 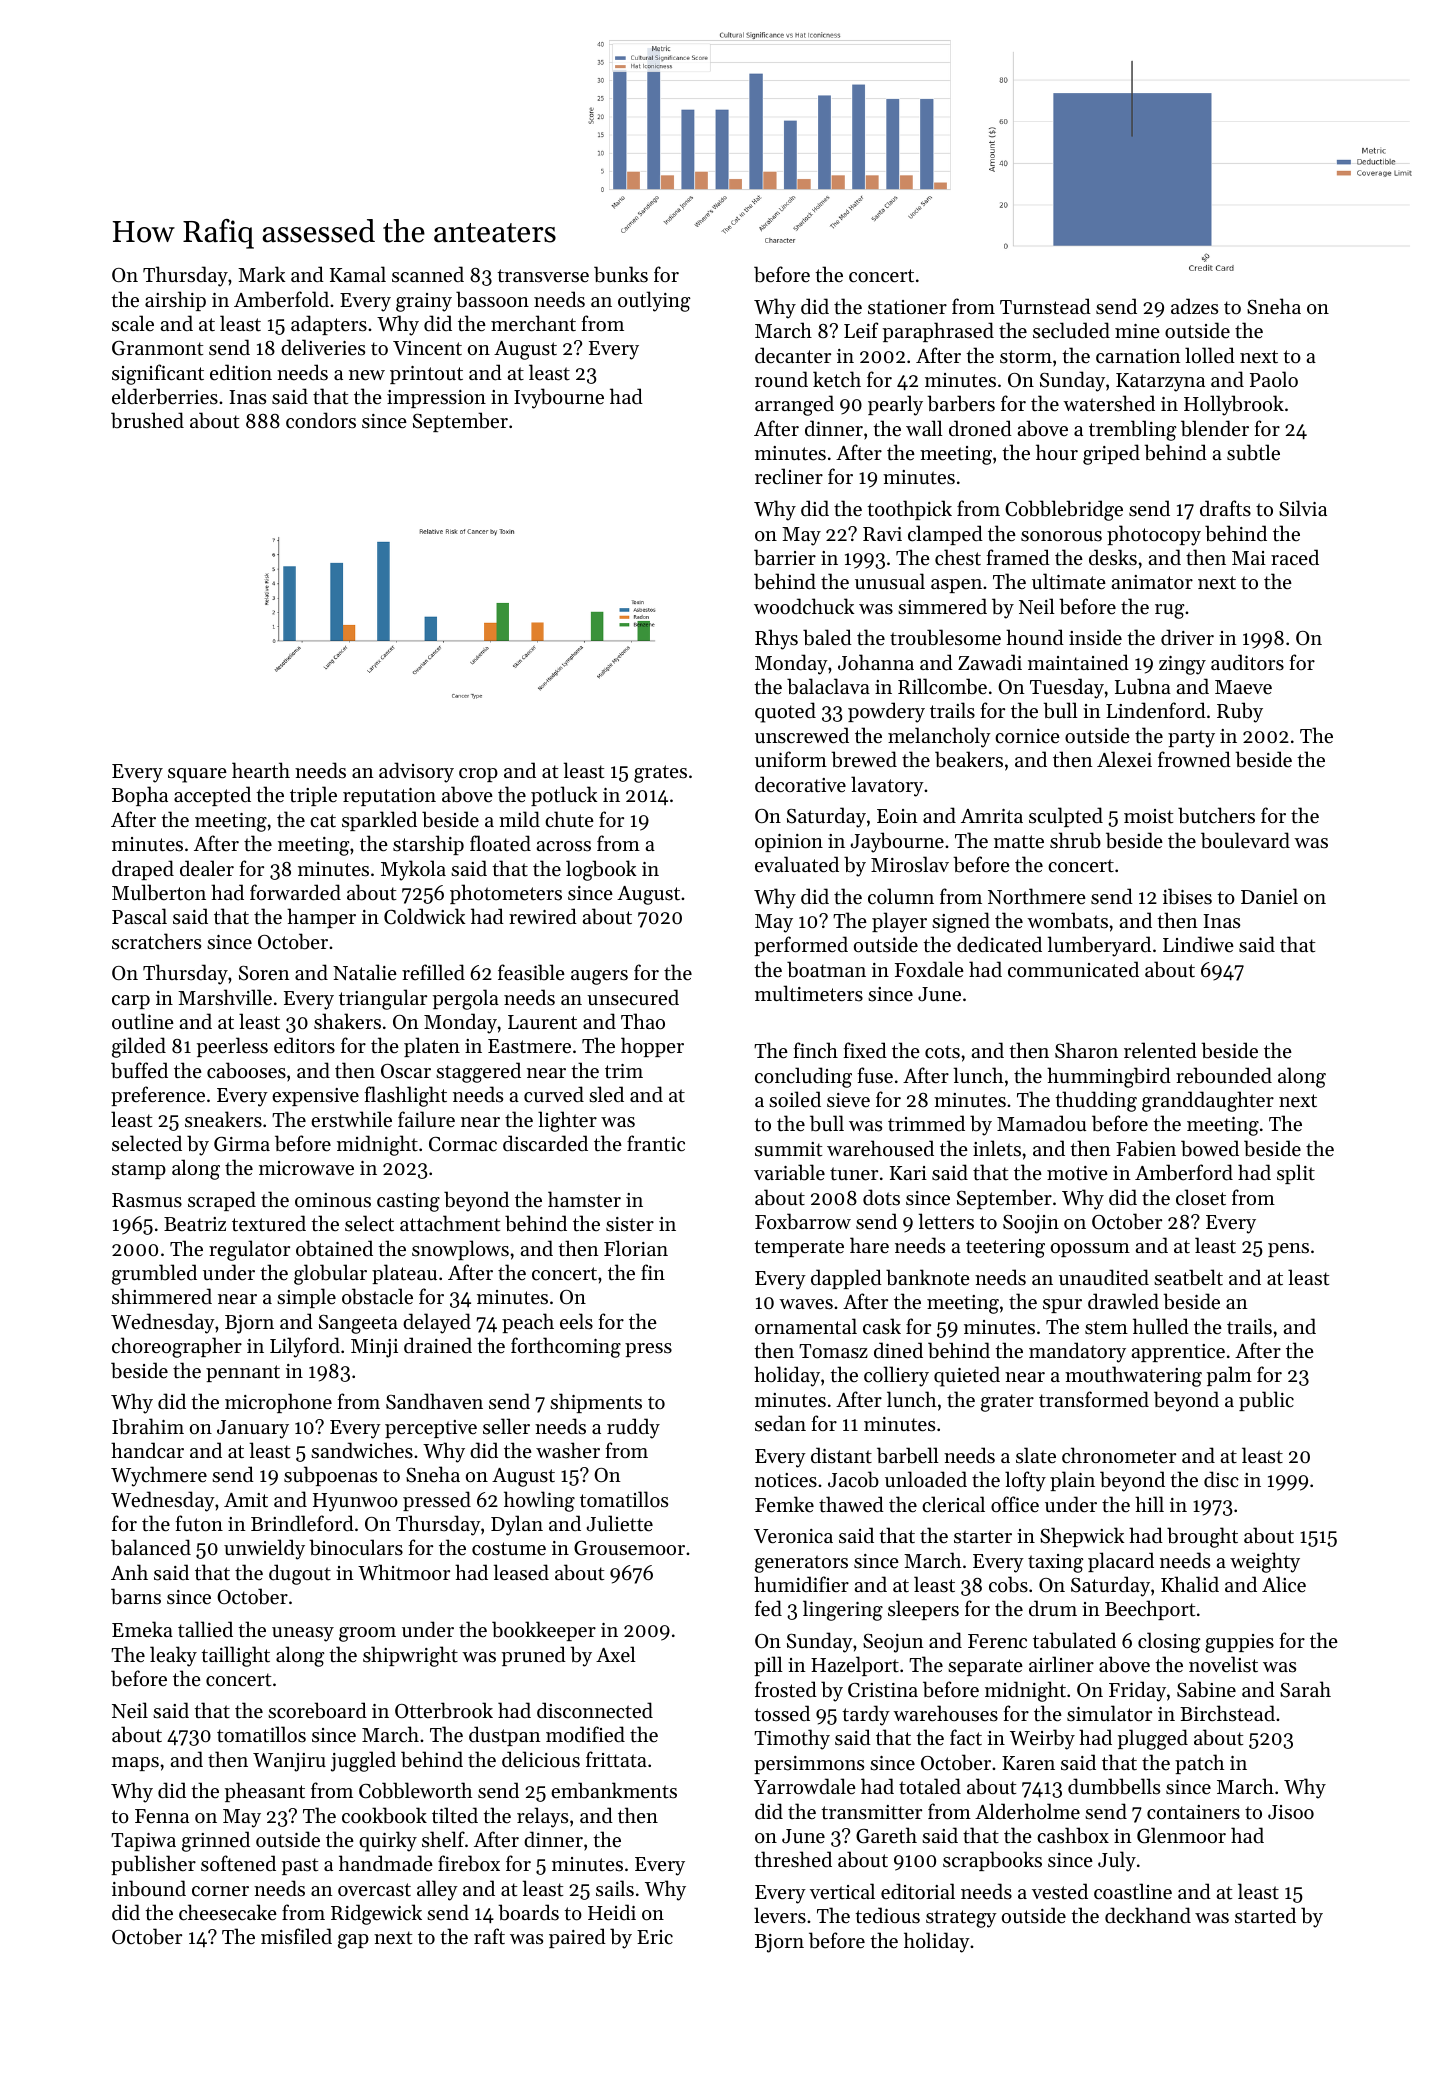 I want to click on hound, so click(x=1035, y=637).
